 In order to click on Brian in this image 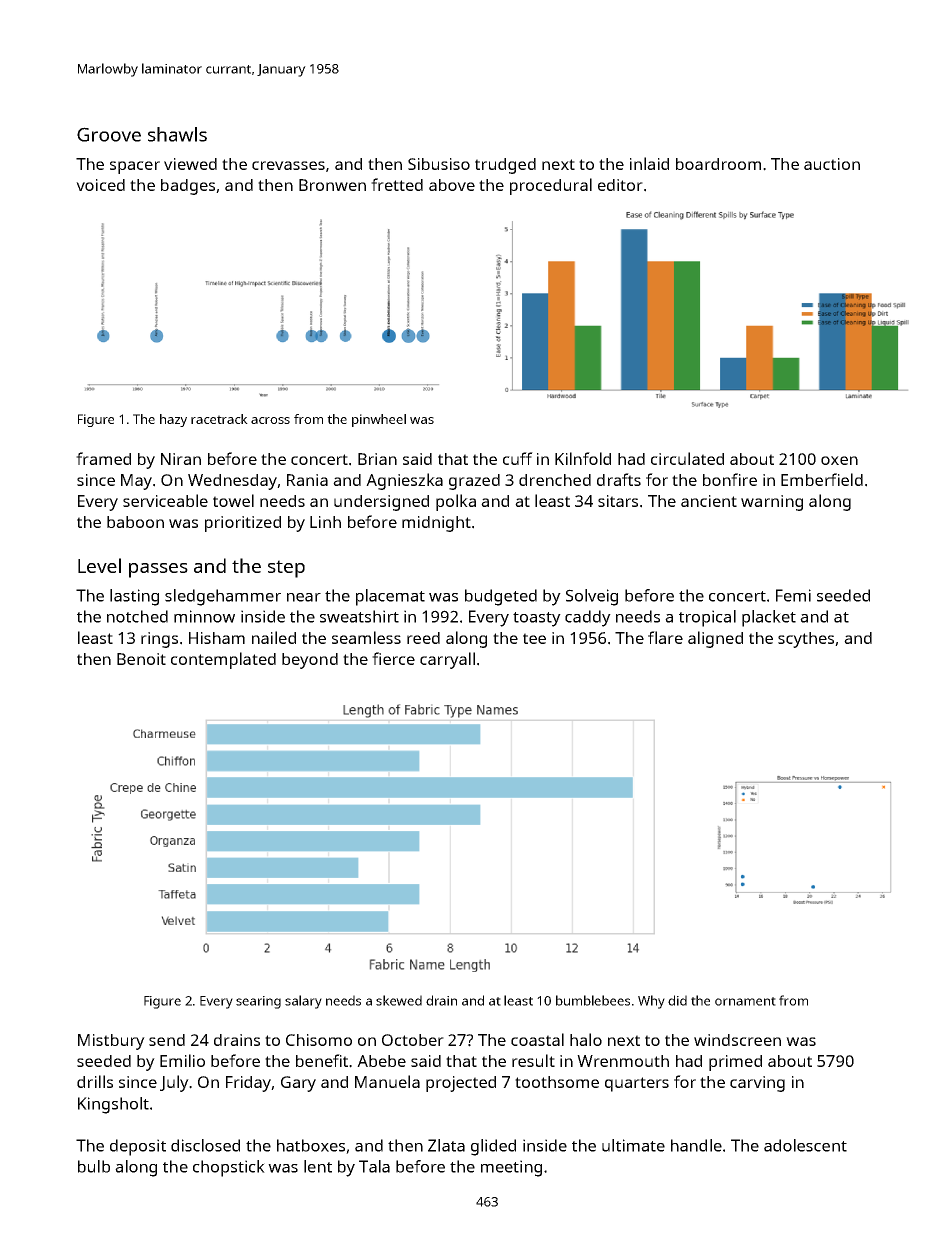, I will do `click(377, 459)`.
